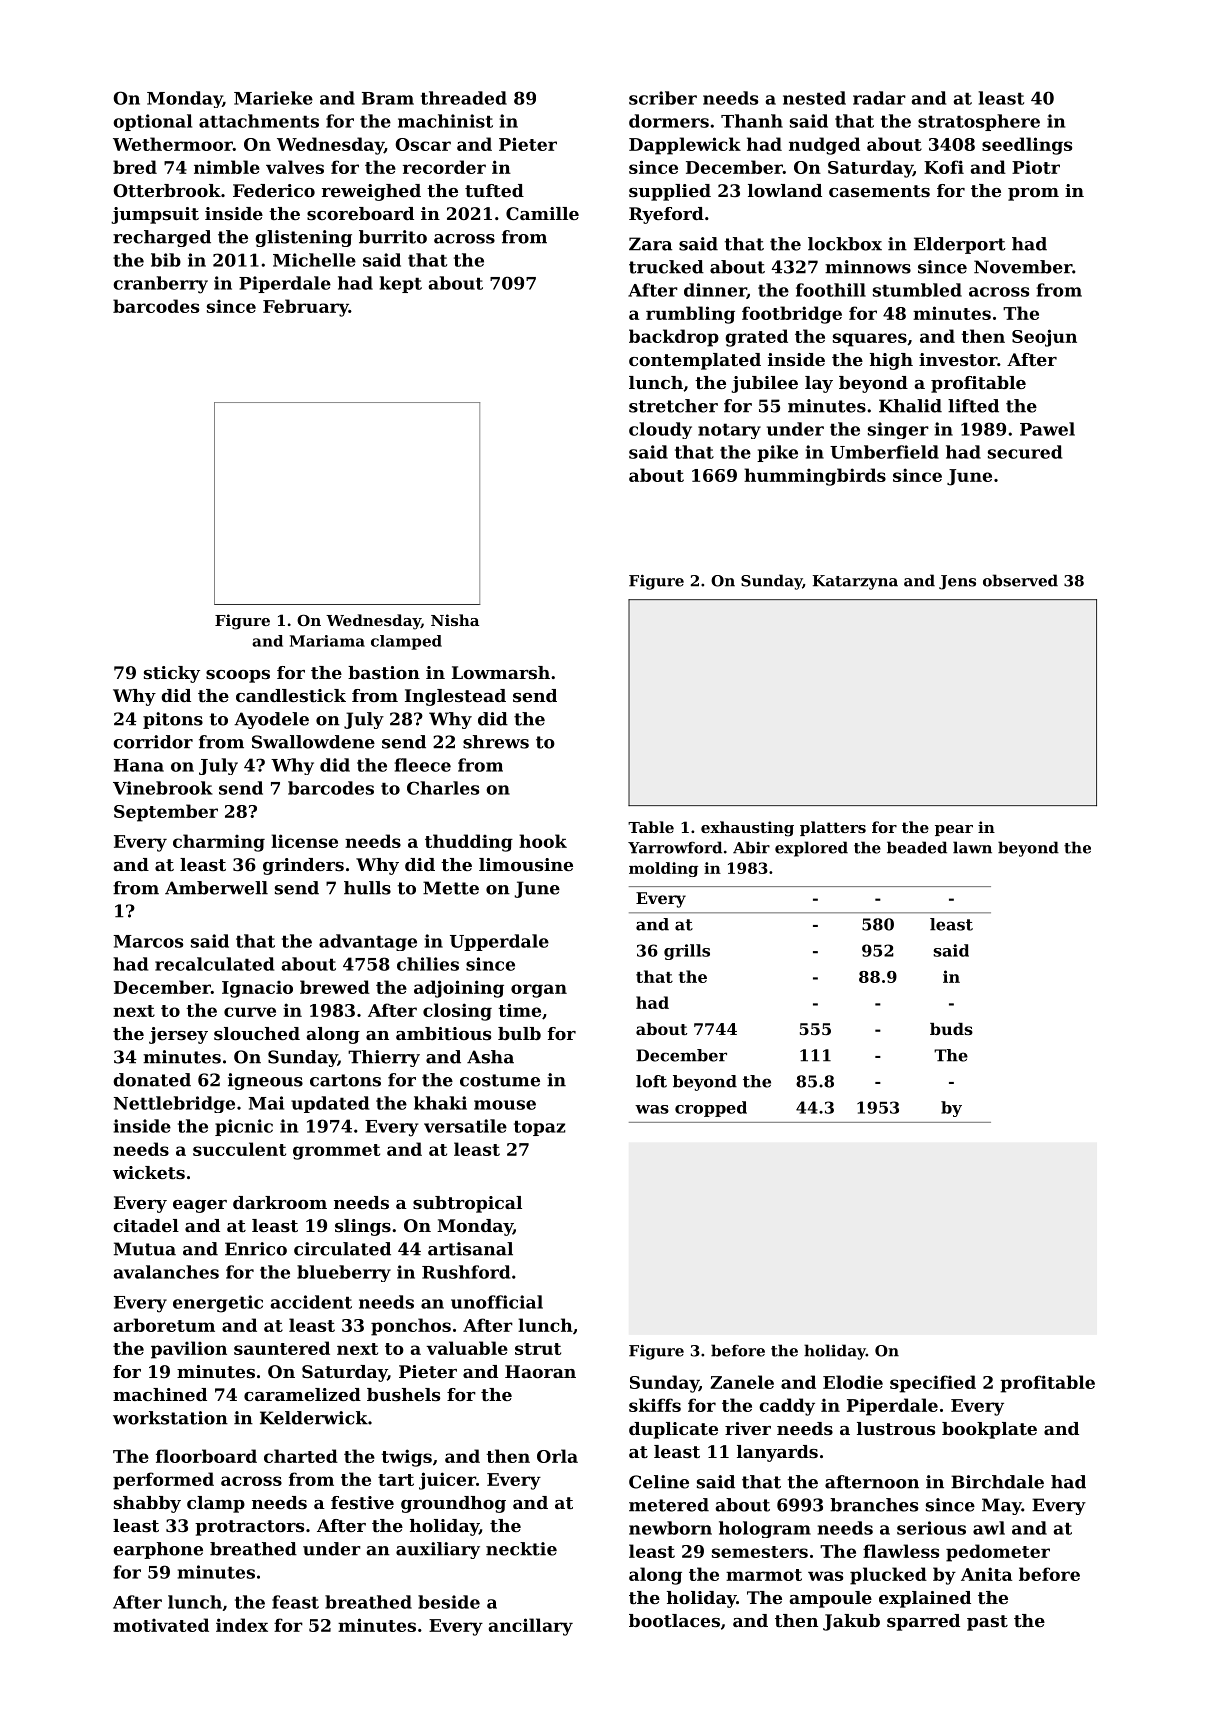 This screenshot has width=1210, height=1711. What do you see at coordinates (879, 98) in the screenshot?
I see `radar` at bounding box center [879, 98].
